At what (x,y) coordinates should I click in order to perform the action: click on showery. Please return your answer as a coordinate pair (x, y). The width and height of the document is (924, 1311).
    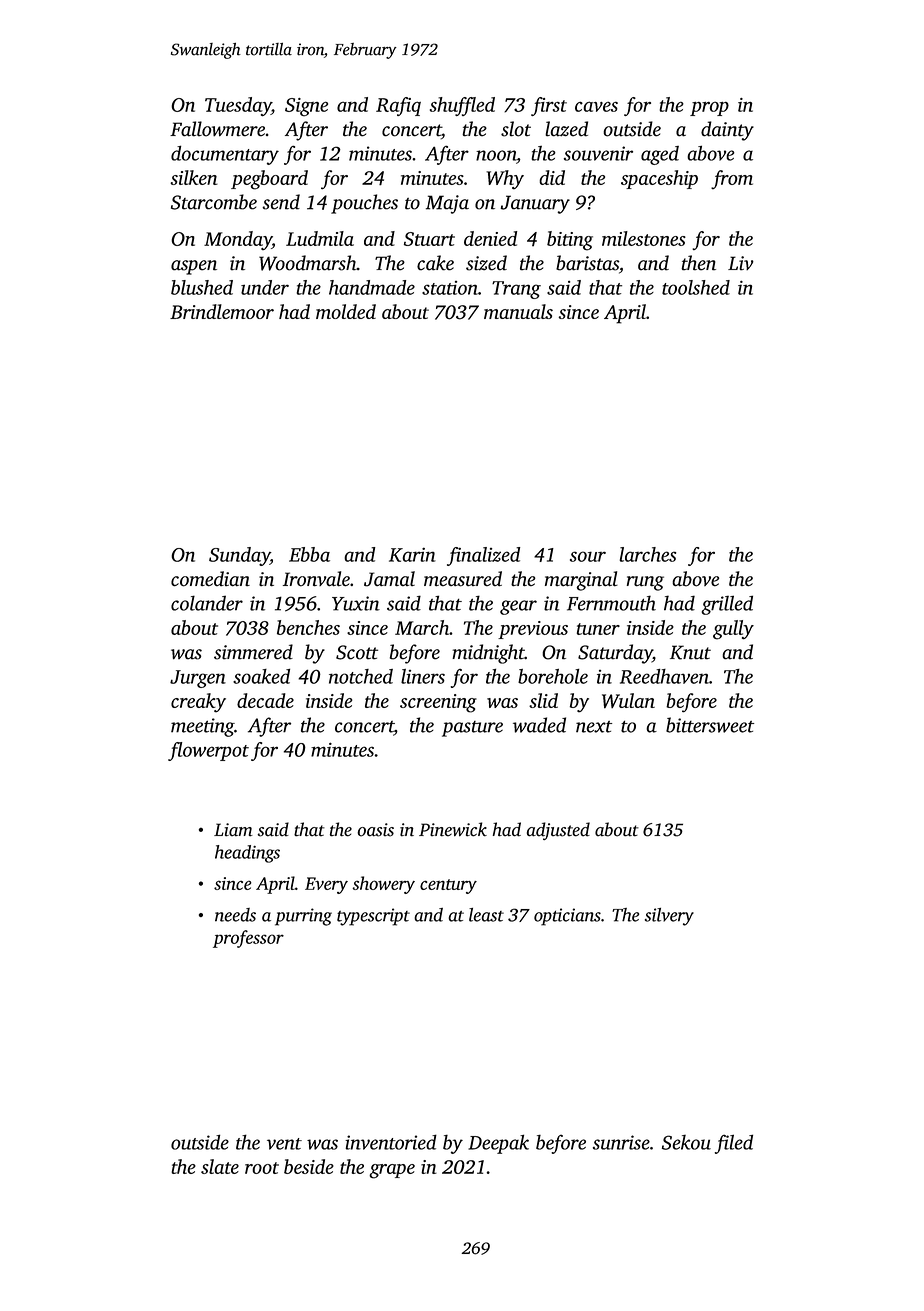
    Looking at the image, I should click on (384, 885).
